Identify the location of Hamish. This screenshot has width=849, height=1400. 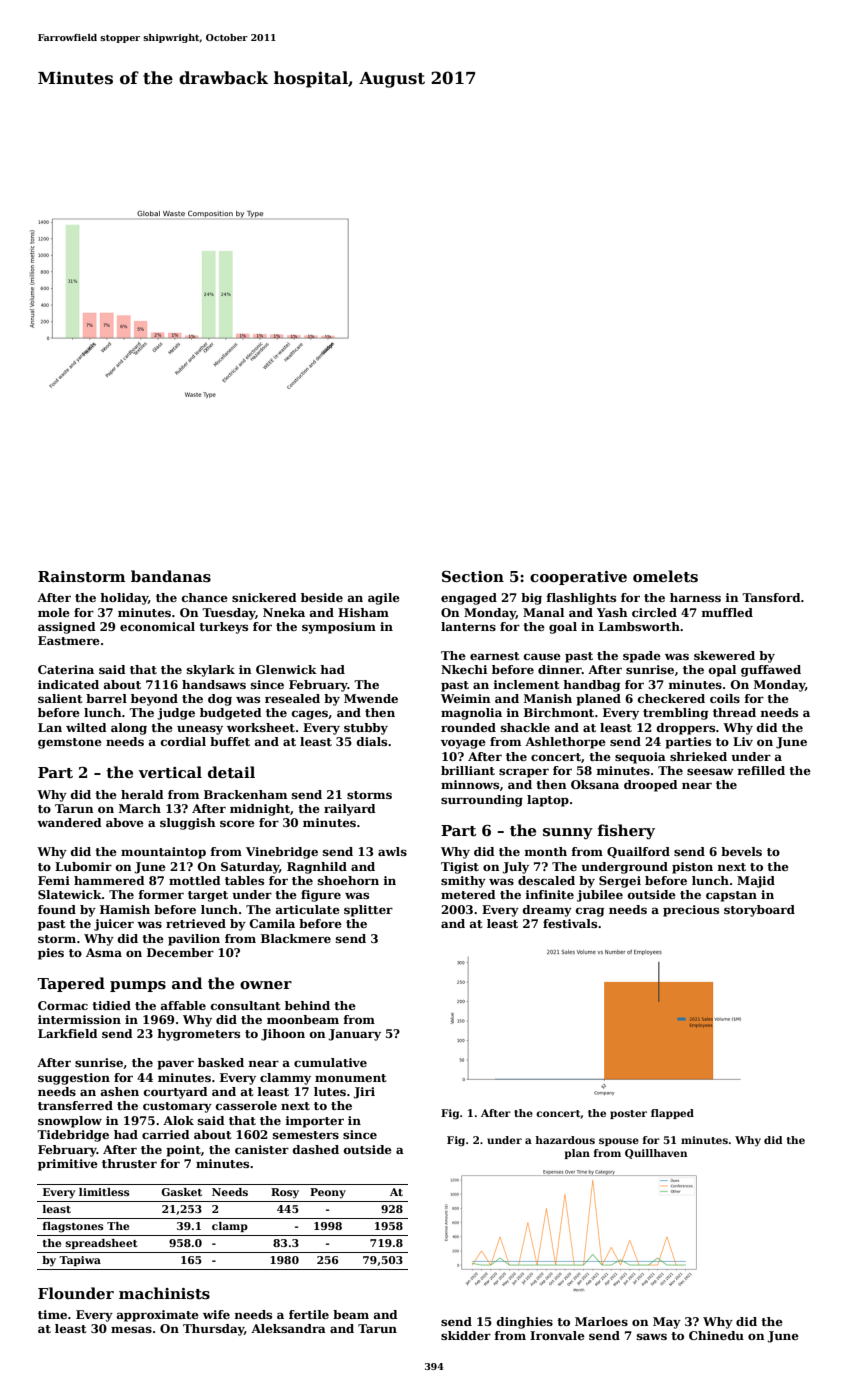
(125, 909).
